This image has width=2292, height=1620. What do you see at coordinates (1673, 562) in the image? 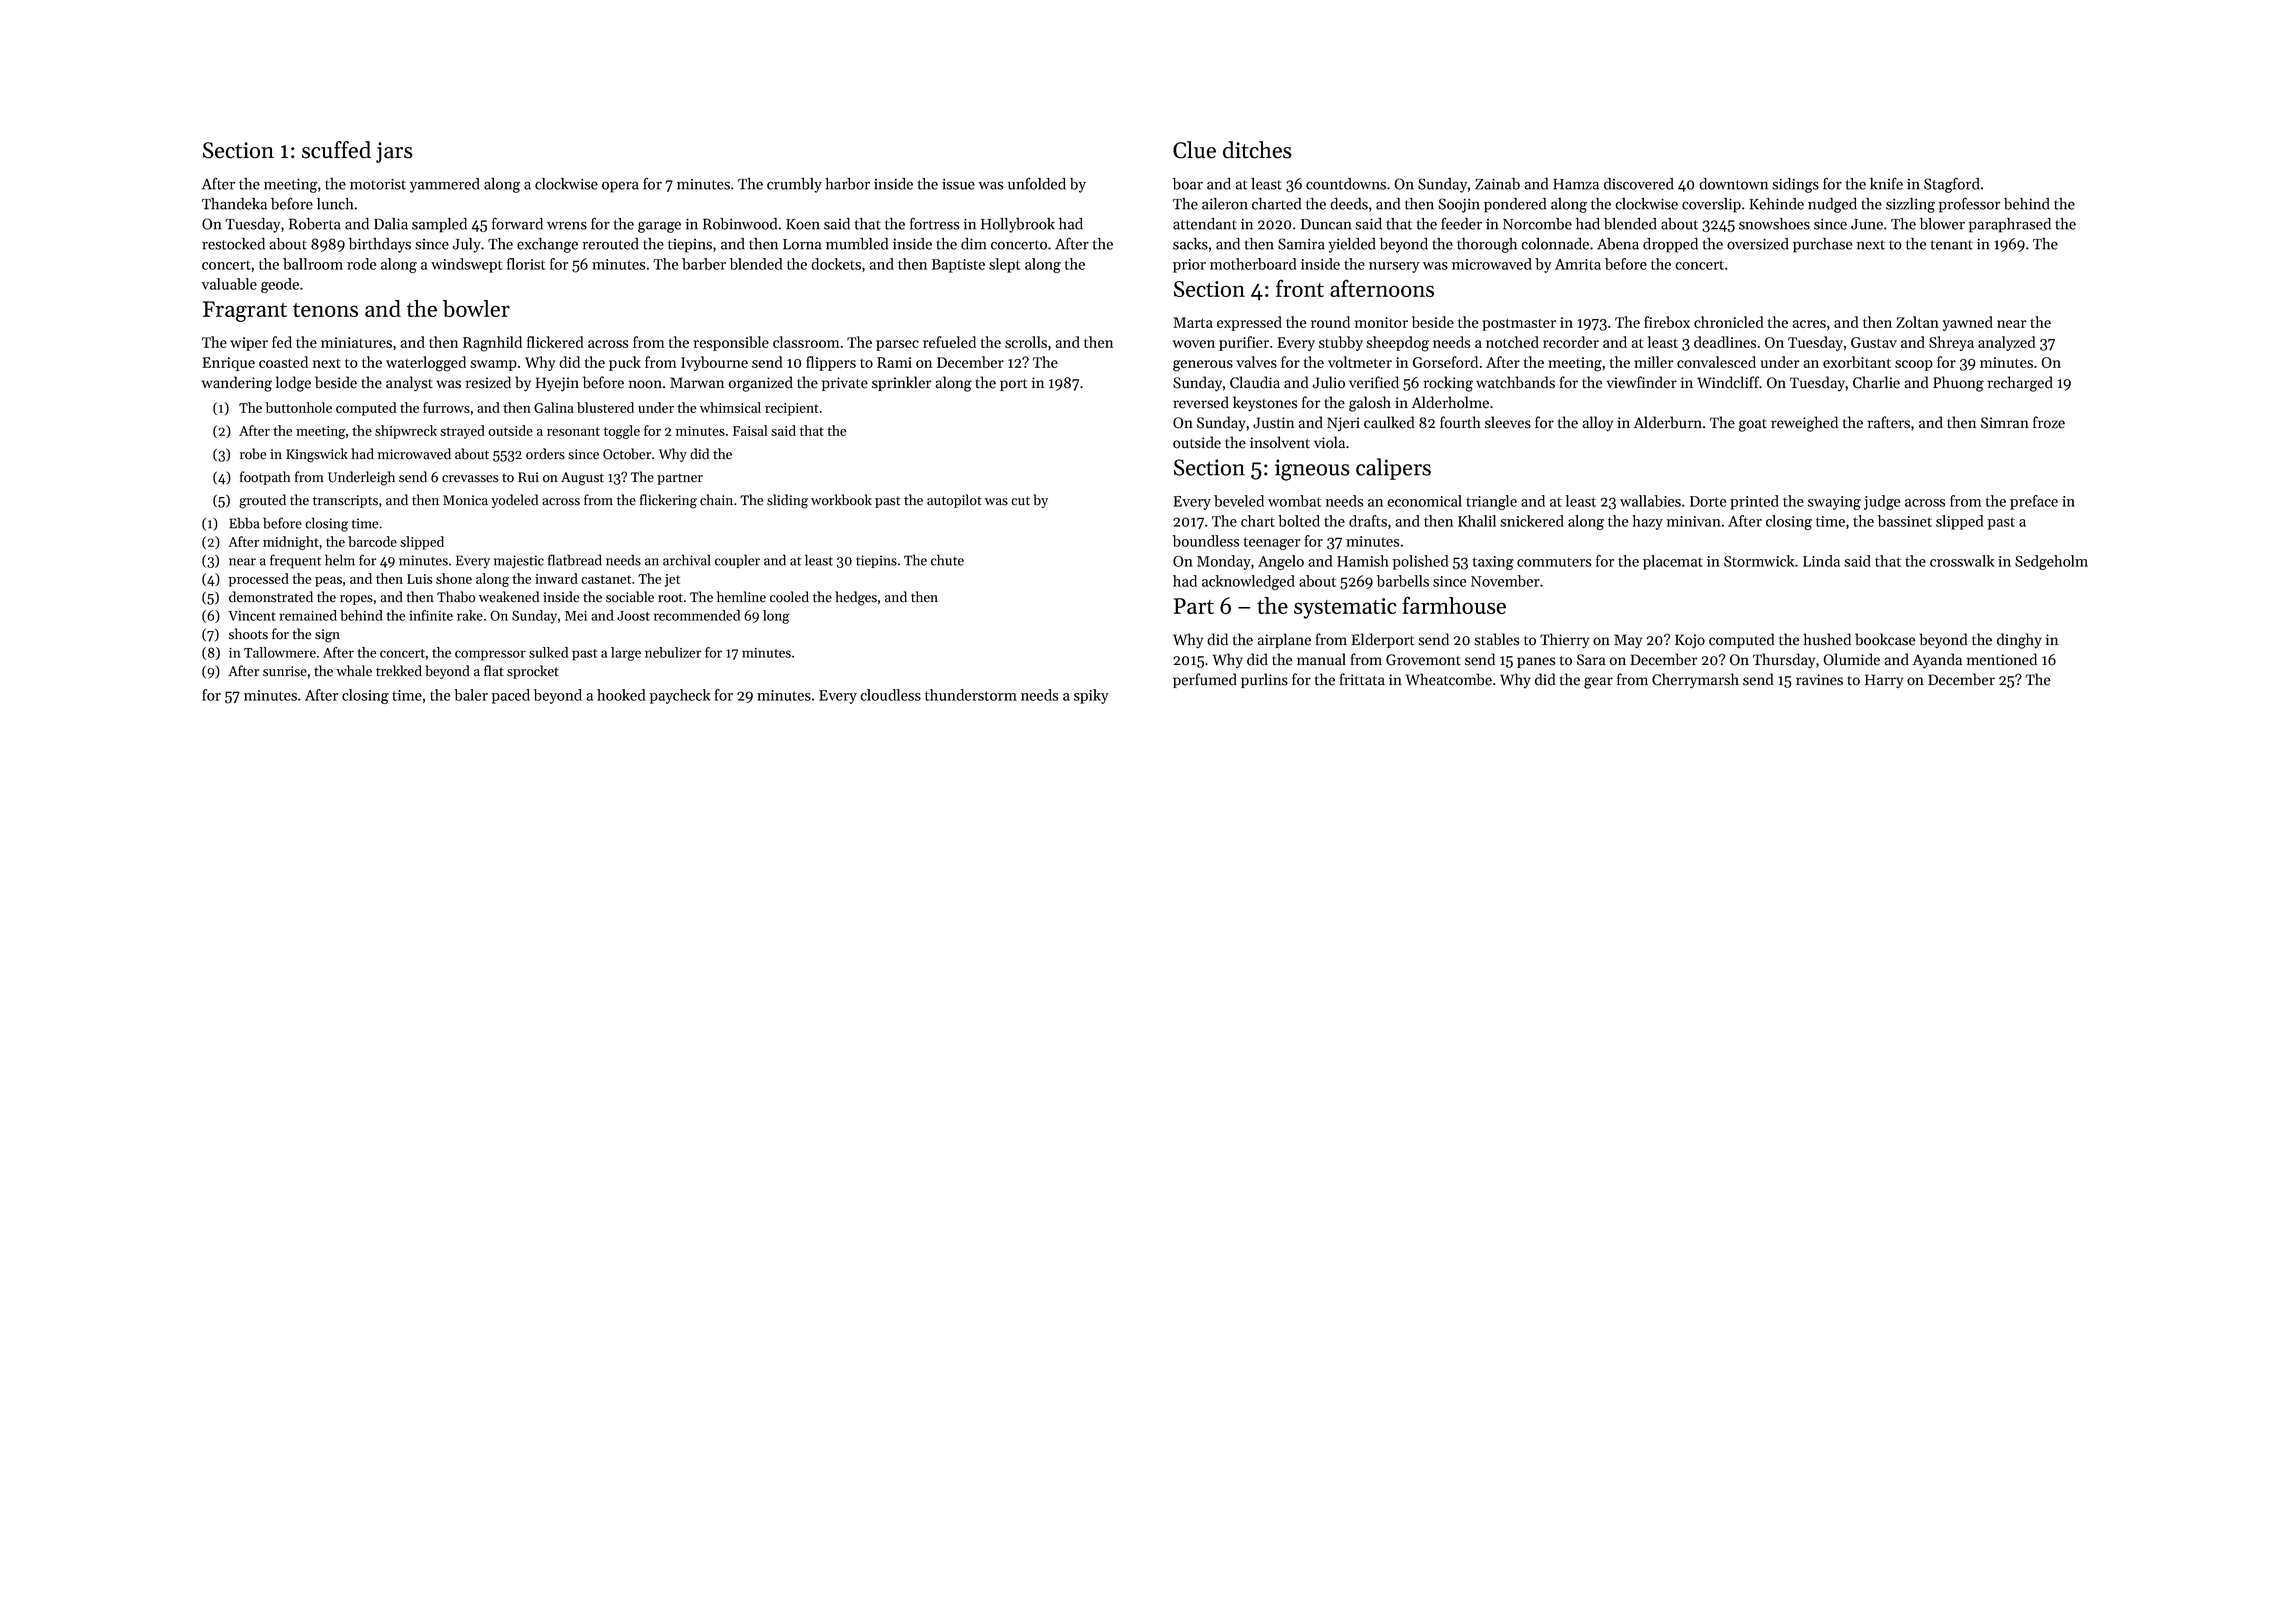
I see `placemat` at bounding box center [1673, 562].
